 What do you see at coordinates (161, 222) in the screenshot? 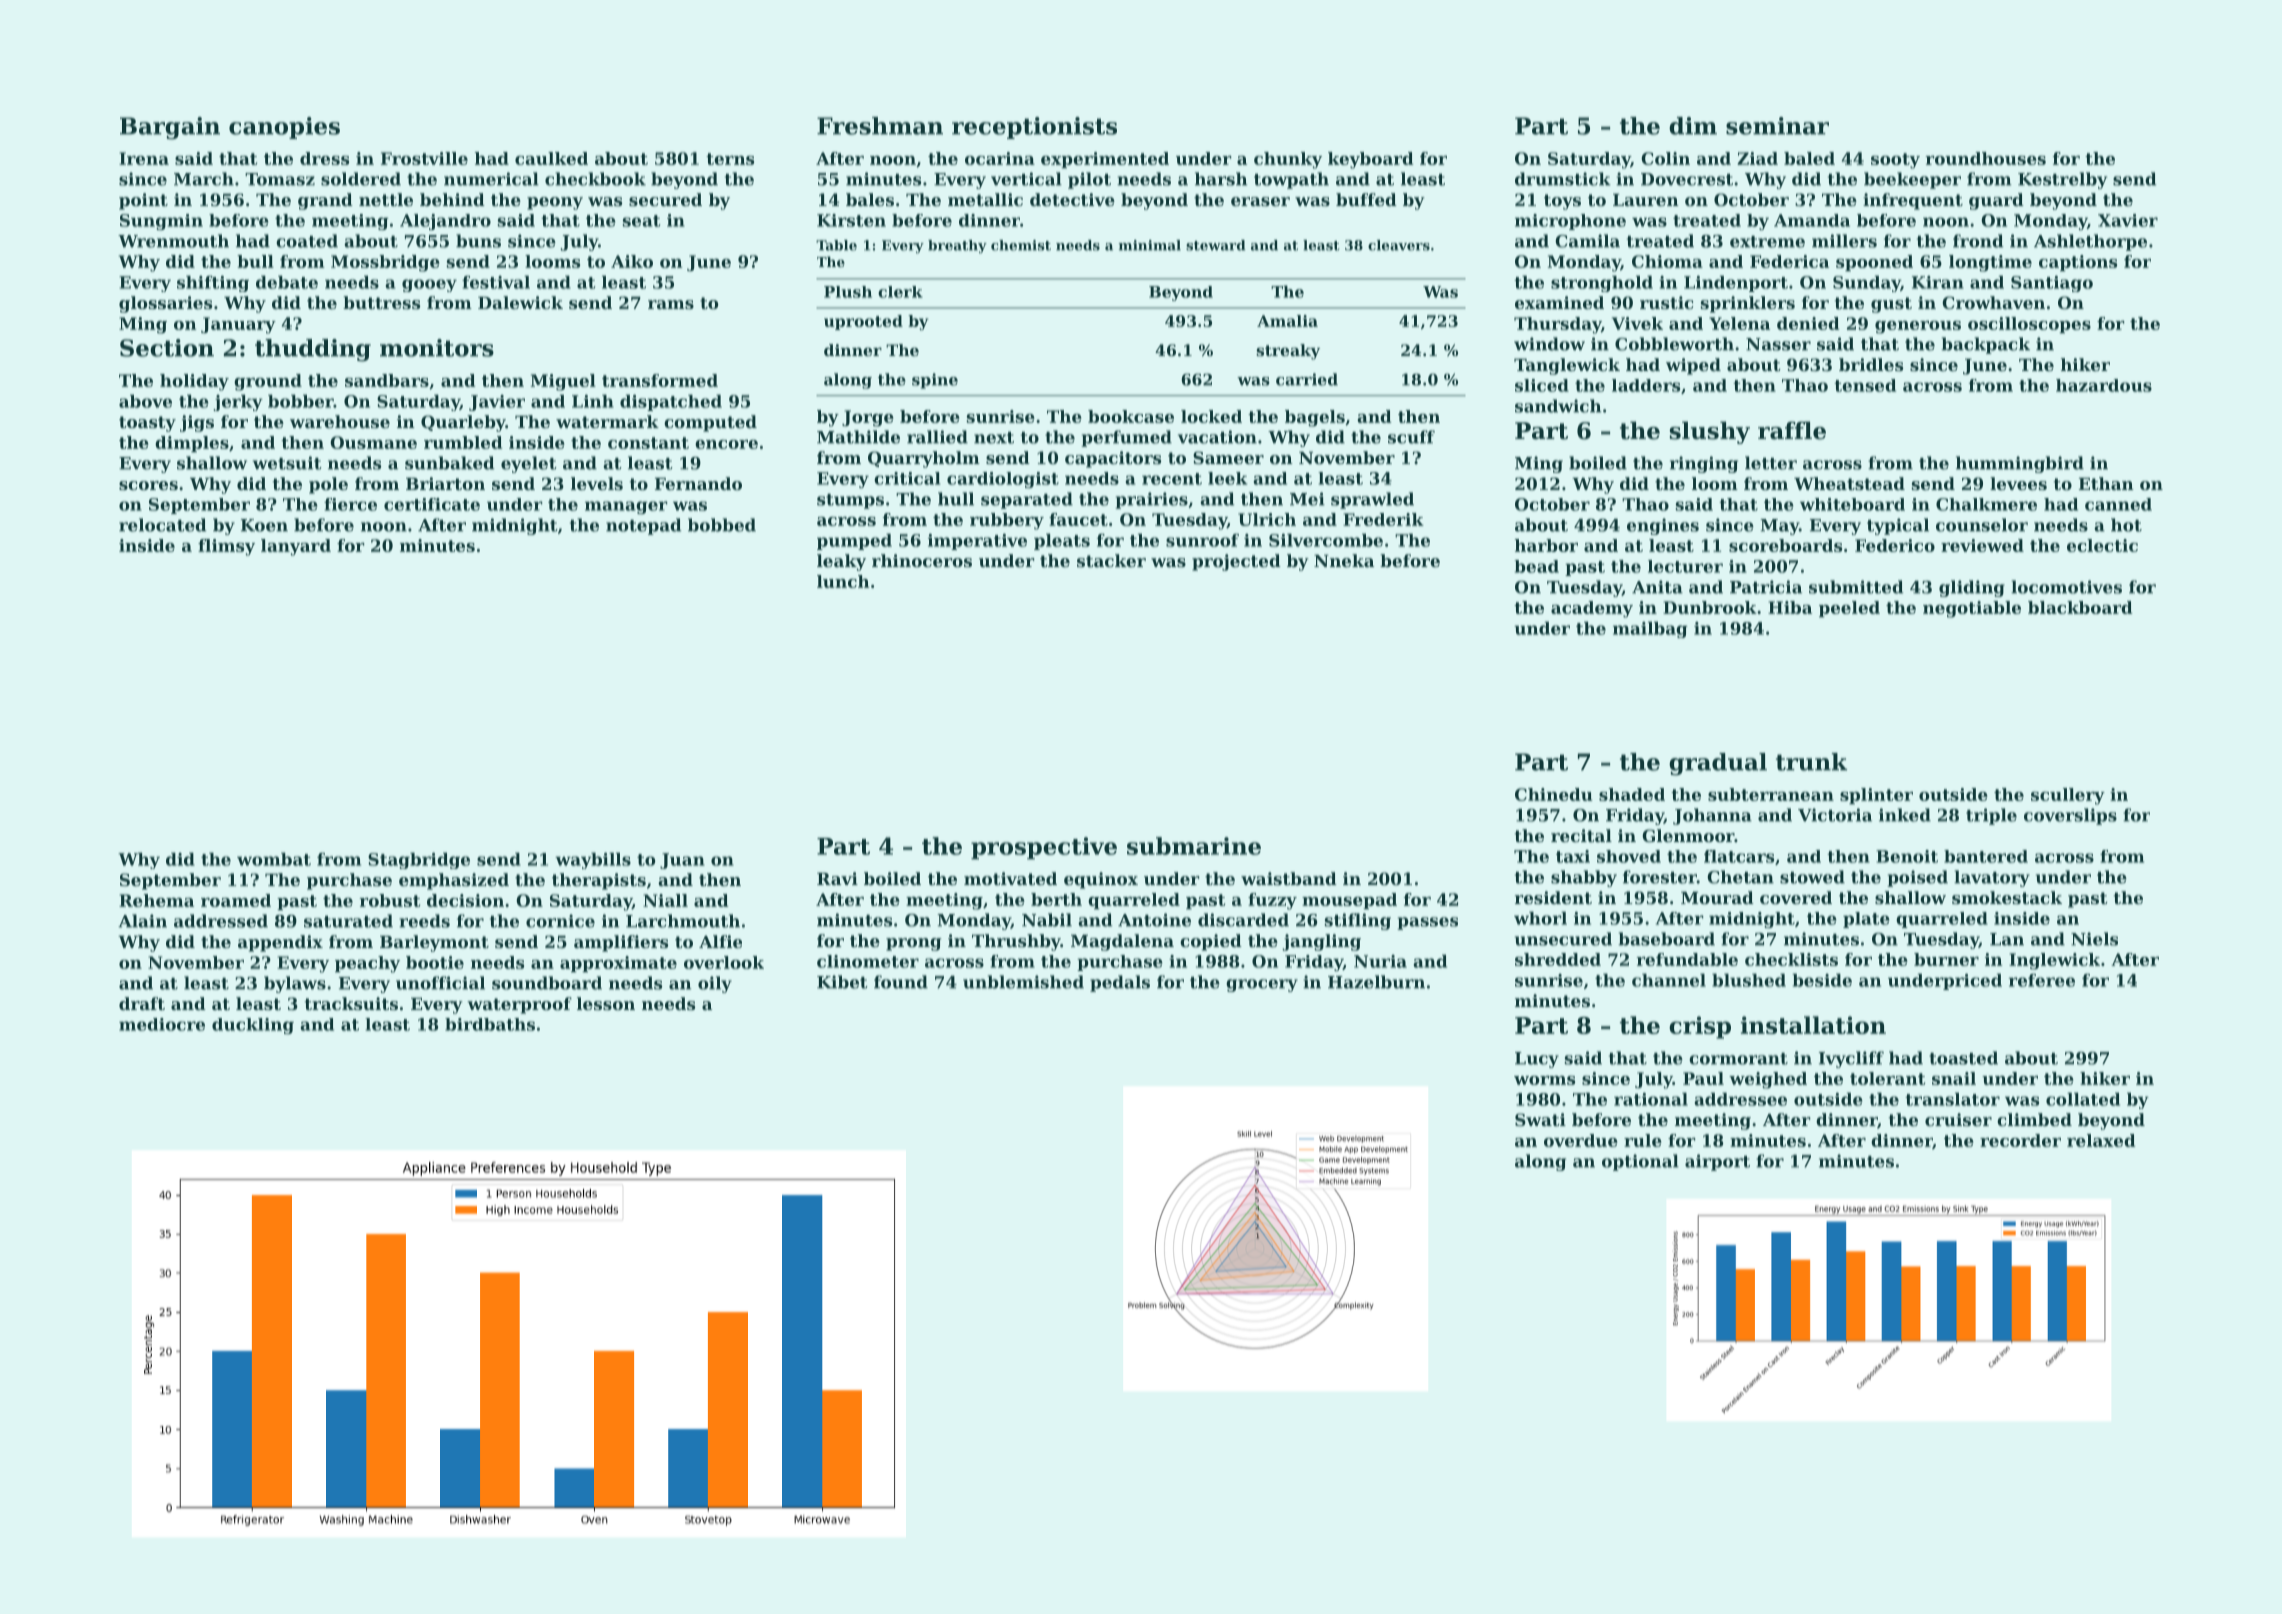
I see `Sungmin` at bounding box center [161, 222].
